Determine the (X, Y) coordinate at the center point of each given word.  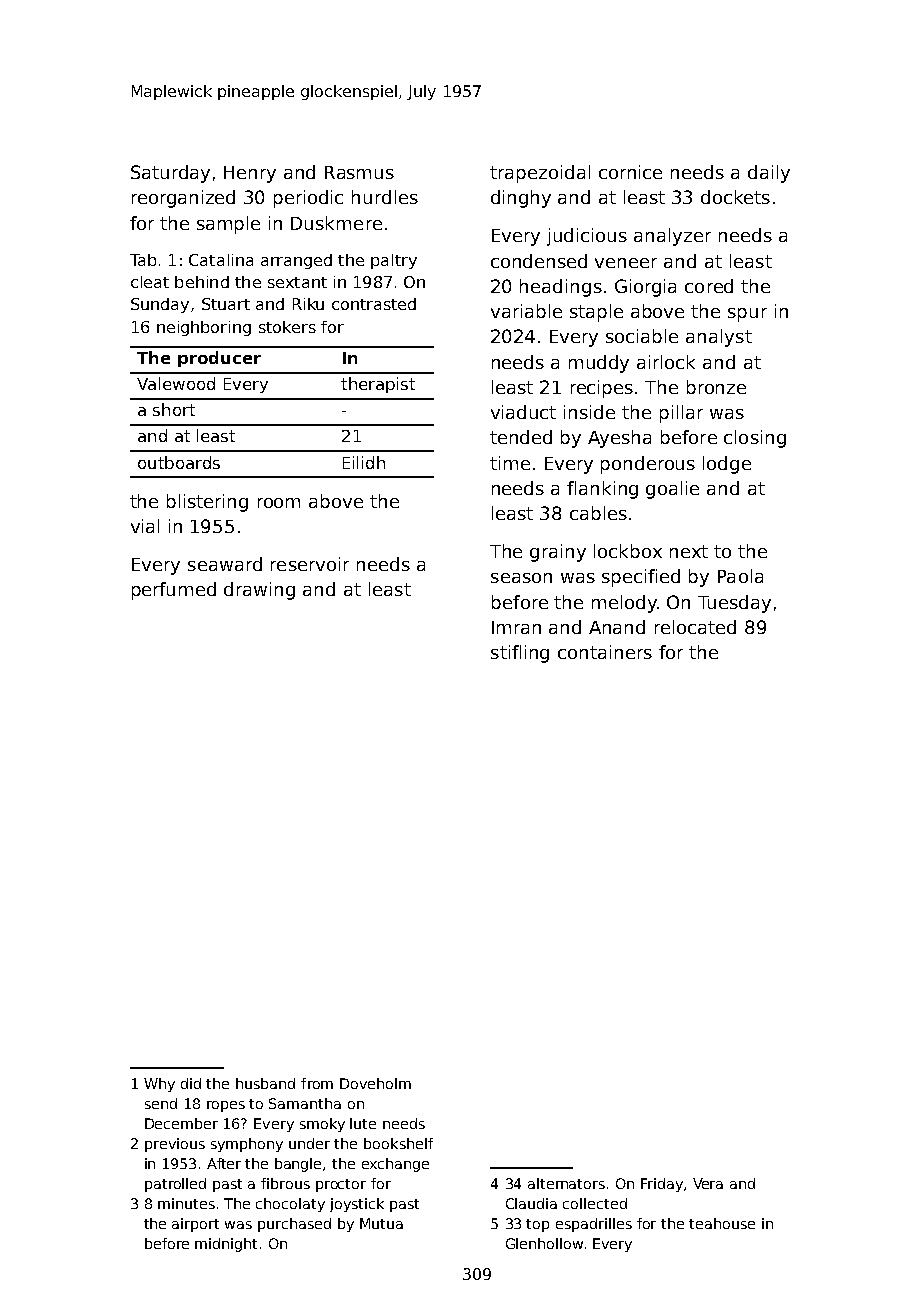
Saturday (170, 174)
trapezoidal (540, 174)
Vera (708, 1183)
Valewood (176, 383)
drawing (259, 591)
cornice (630, 172)
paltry (394, 261)
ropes (226, 1106)
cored (709, 286)
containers (605, 652)
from (317, 1083)
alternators (566, 1183)
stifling (520, 654)
